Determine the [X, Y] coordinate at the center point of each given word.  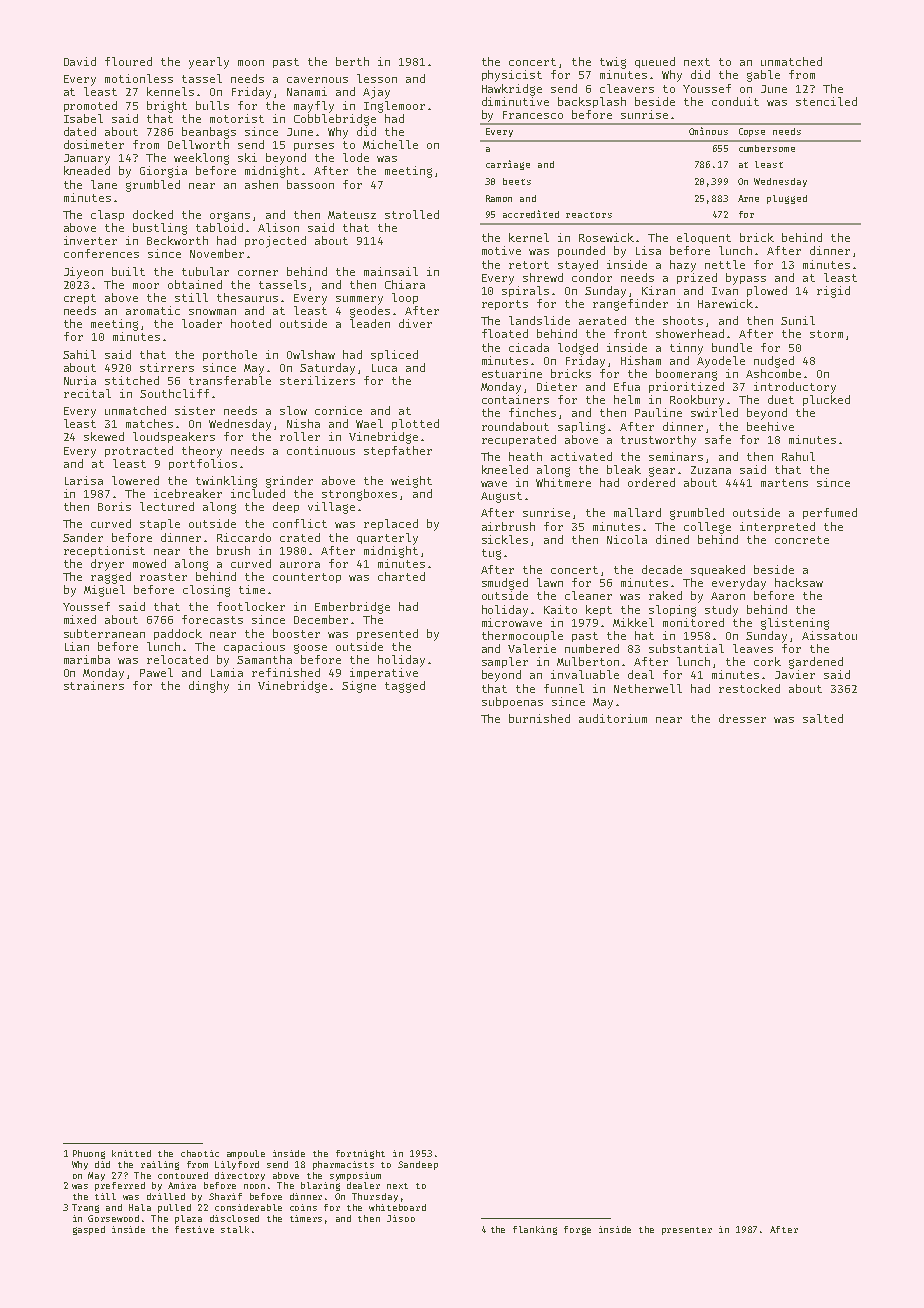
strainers [94, 685]
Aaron [728, 596]
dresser [742, 718]
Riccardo [244, 537]
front [630, 333]
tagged [405, 687]
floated [505, 333]
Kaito [560, 609]
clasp [107, 215]
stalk [235, 1229]
